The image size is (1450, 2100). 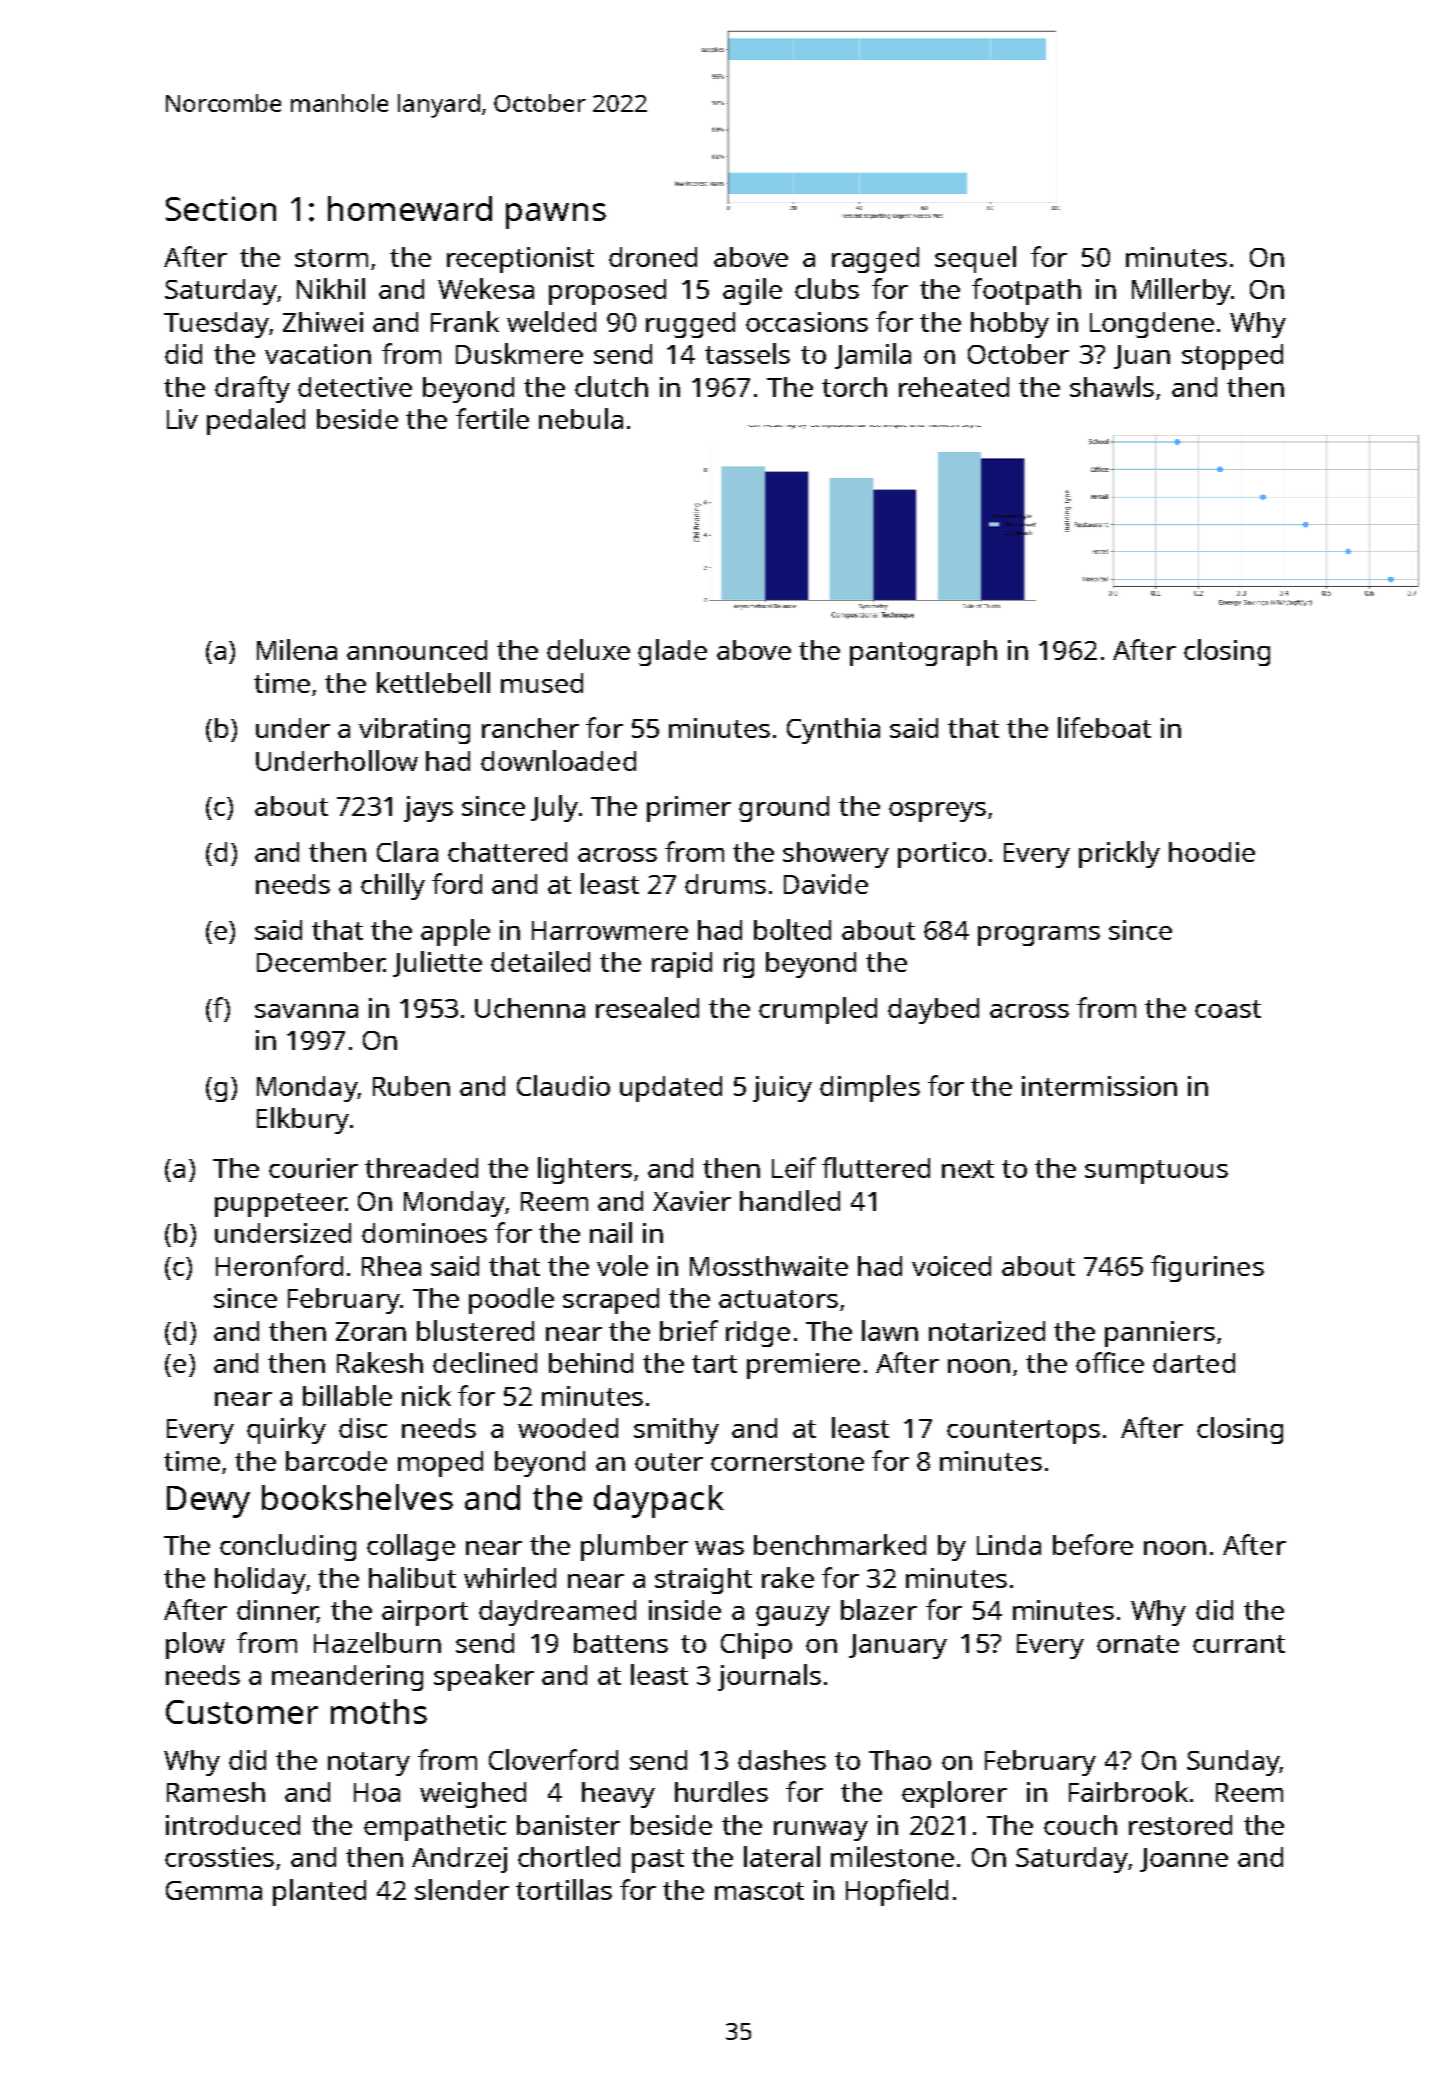 I want to click on Ruben, so click(x=411, y=1086).
